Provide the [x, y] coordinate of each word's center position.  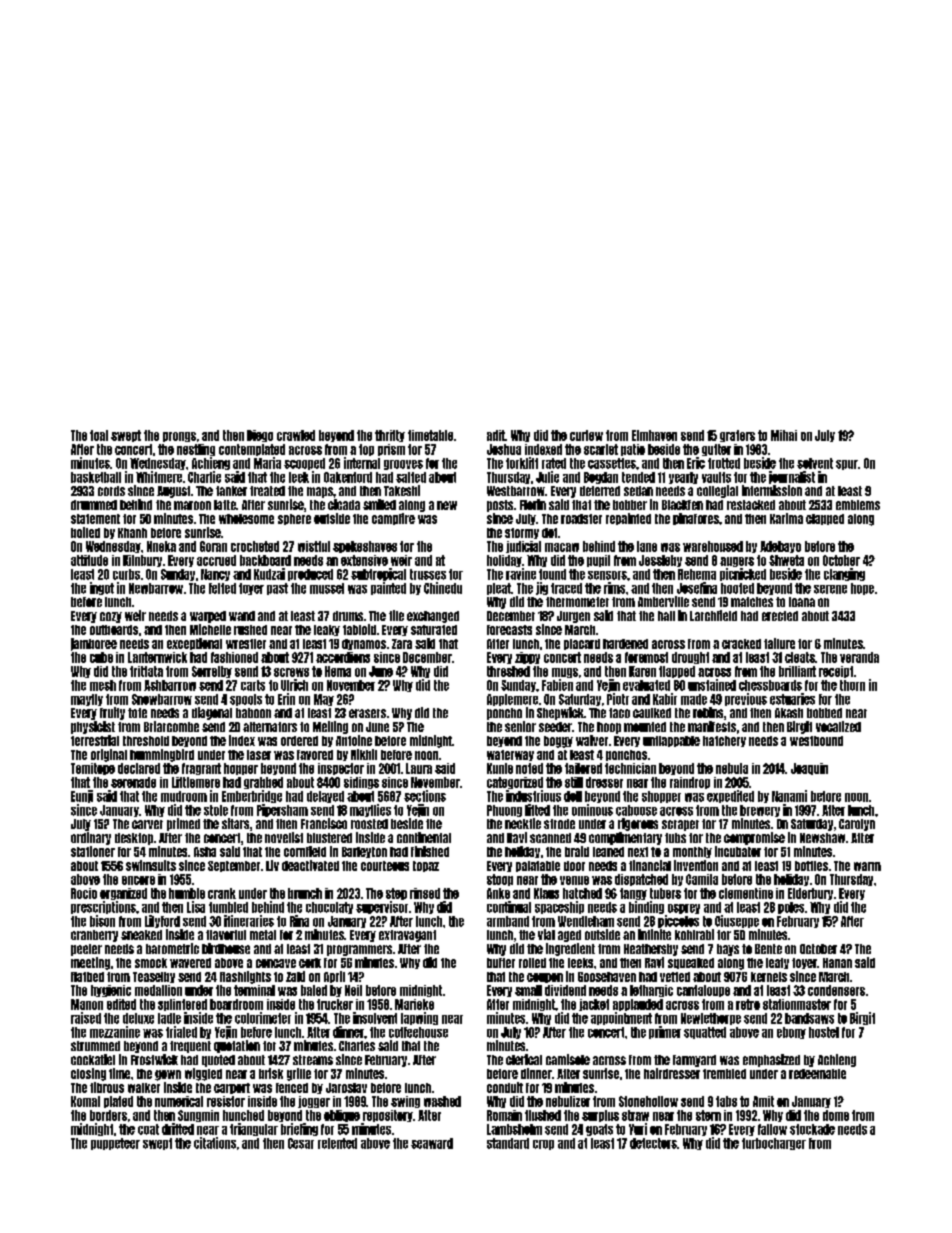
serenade [133, 782]
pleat [499, 589]
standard [508, 1143]
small [528, 990]
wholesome [246, 519]
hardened [625, 644]
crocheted [255, 546]
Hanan [837, 963]
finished [430, 851]
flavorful [226, 935]
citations [215, 1143]
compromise [754, 838]
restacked [751, 505]
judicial [523, 547]
